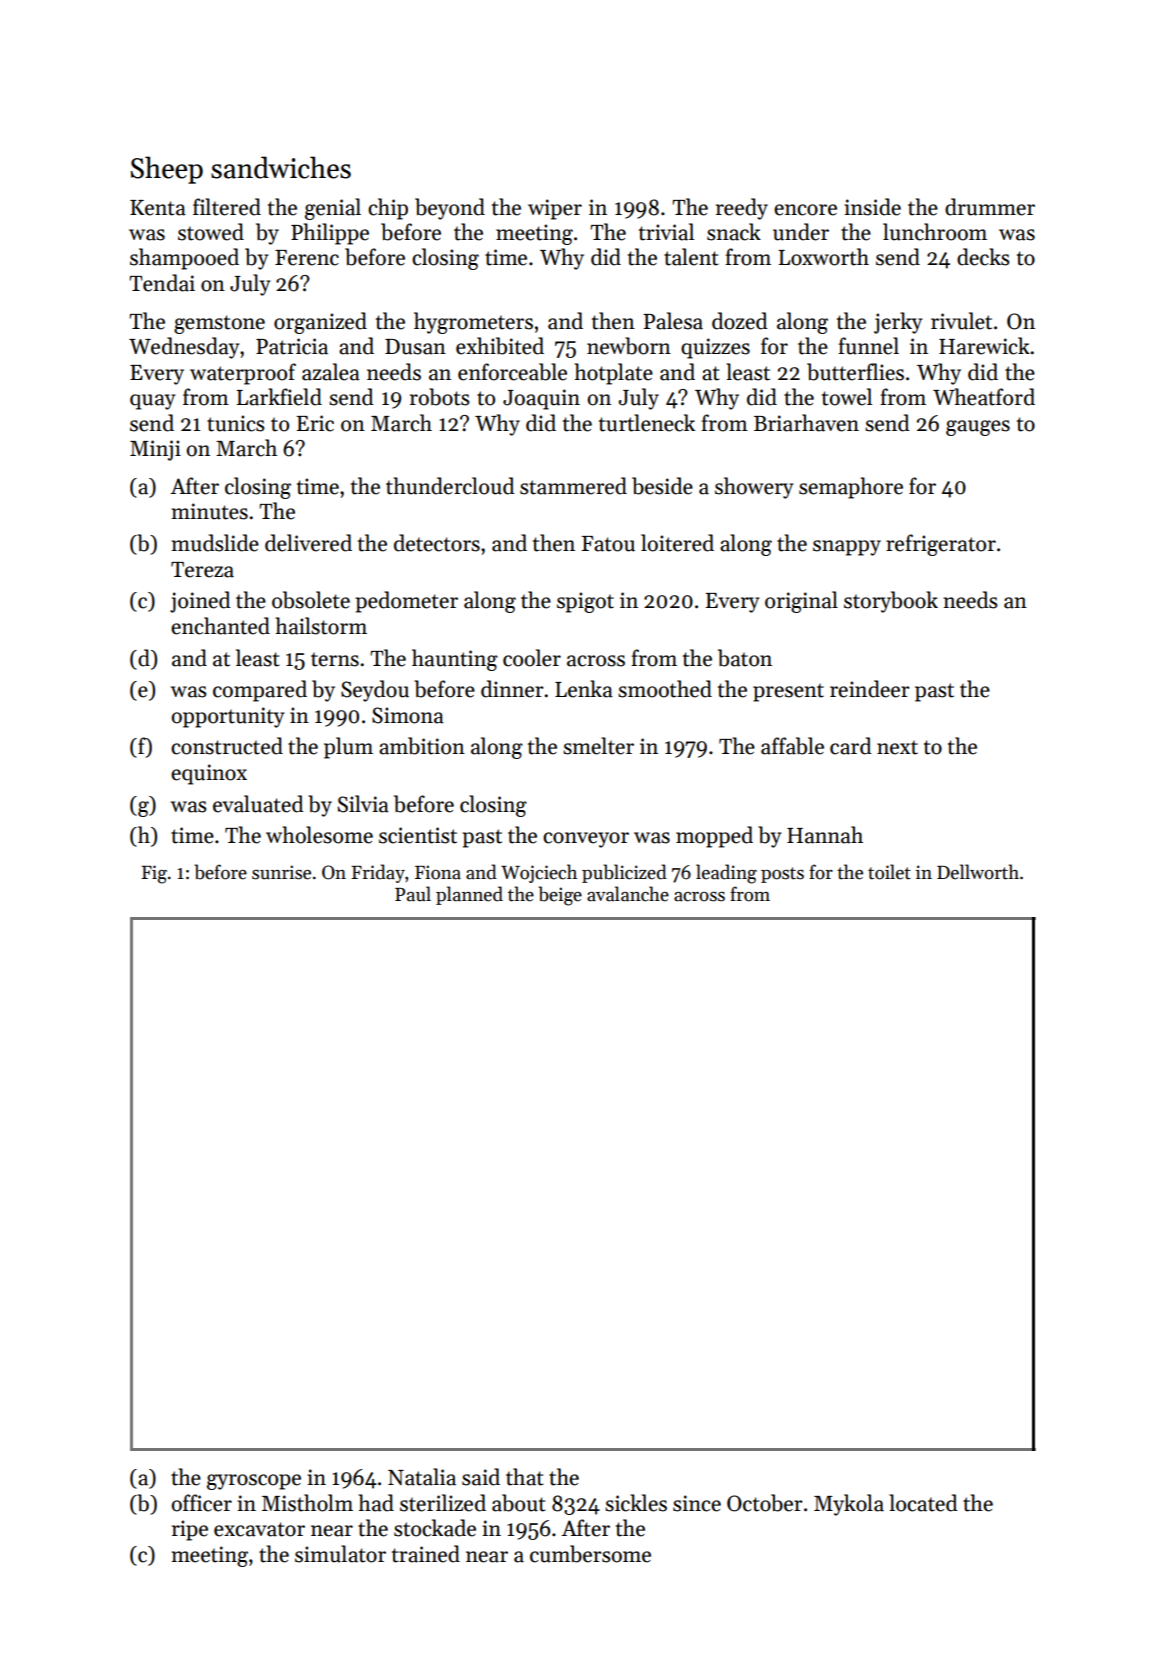 The image size is (1165, 1654). I want to click on gyroscope, so click(254, 1482).
